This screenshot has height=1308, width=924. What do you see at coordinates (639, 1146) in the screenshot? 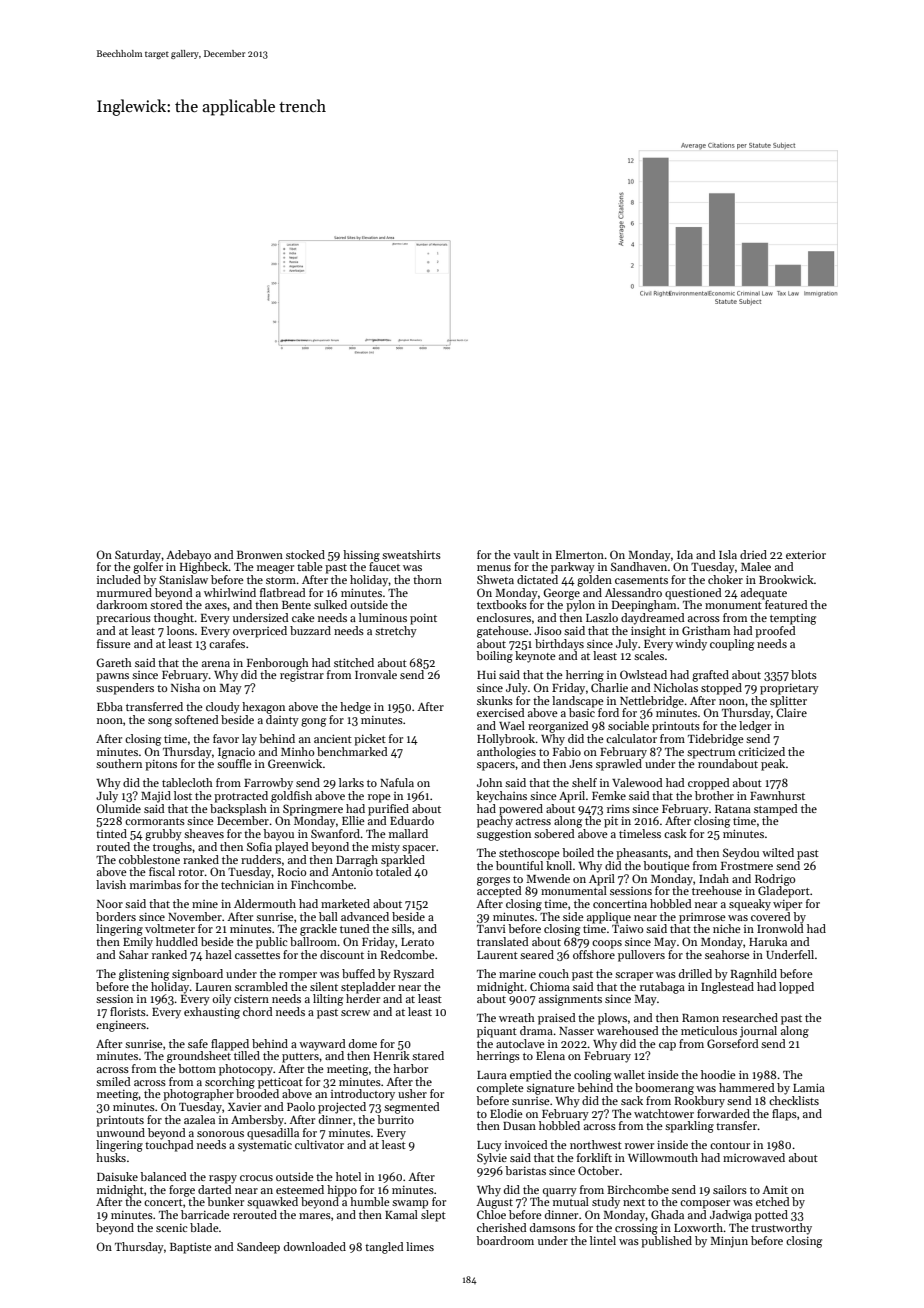
I see `rower` at bounding box center [639, 1146].
